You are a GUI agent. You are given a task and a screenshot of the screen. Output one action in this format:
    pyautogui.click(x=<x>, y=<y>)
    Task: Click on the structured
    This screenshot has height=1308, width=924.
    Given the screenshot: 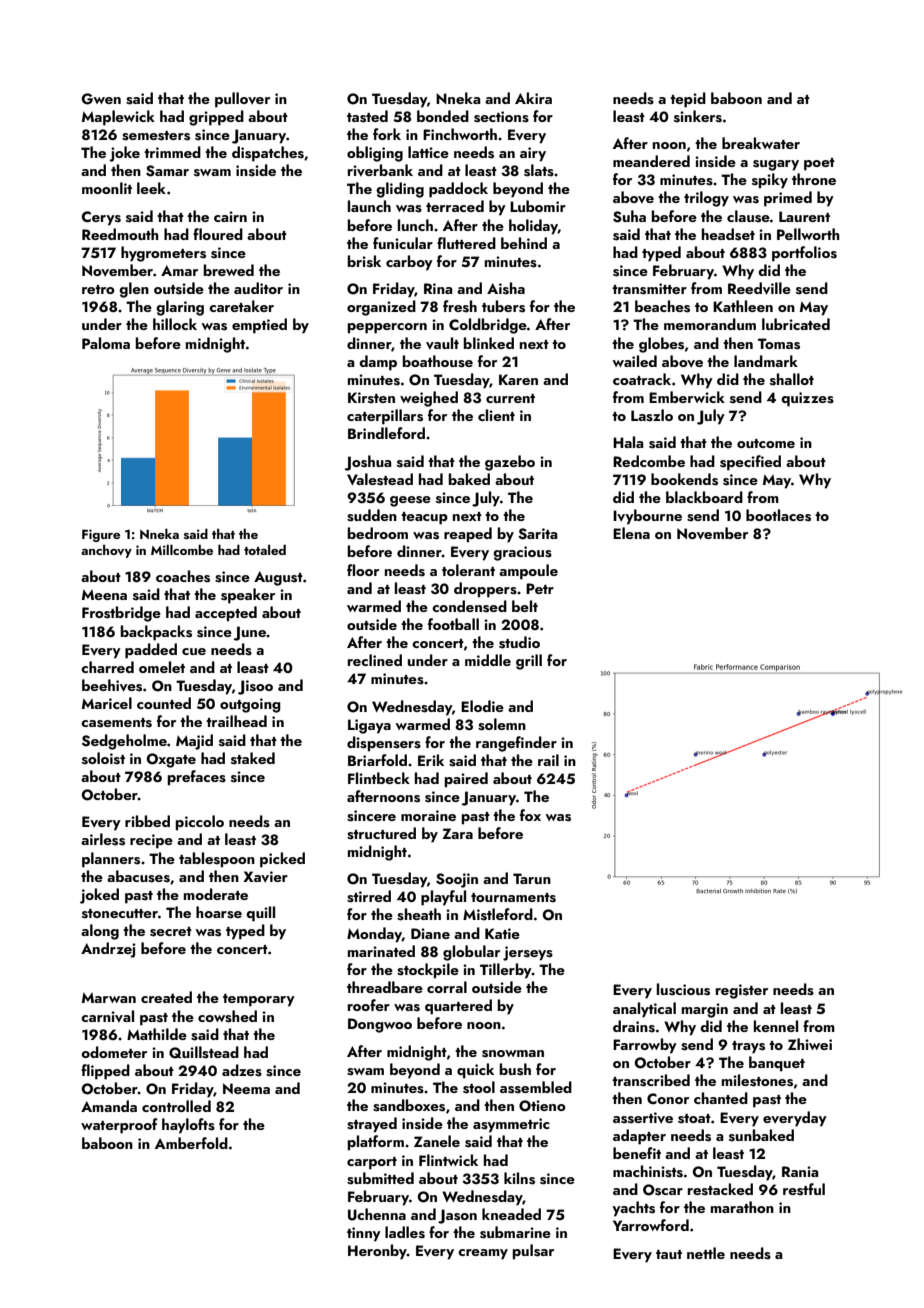 What is the action you would take?
    pyautogui.click(x=381, y=833)
